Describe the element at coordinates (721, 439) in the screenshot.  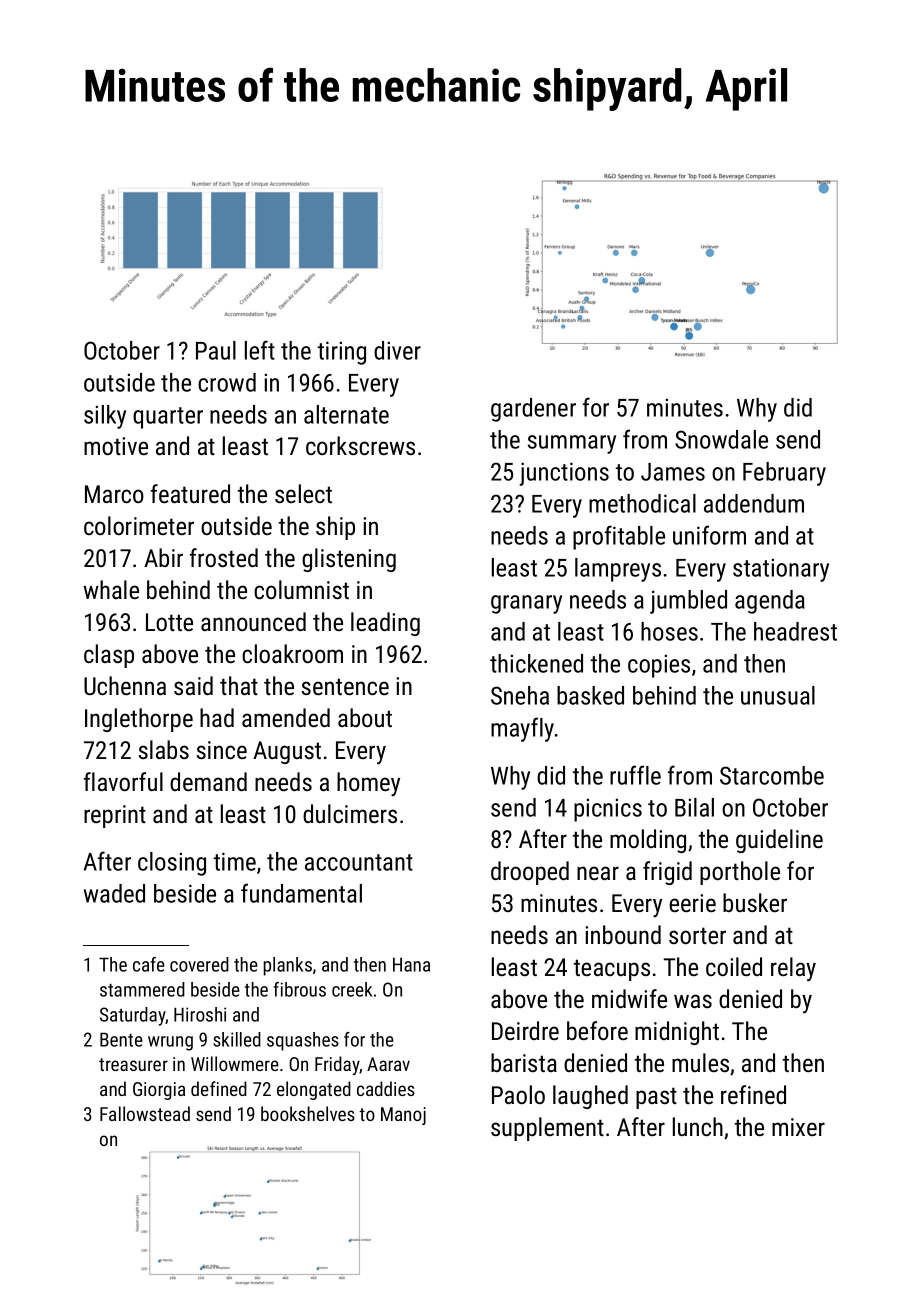
I see `Snowdale` at that location.
